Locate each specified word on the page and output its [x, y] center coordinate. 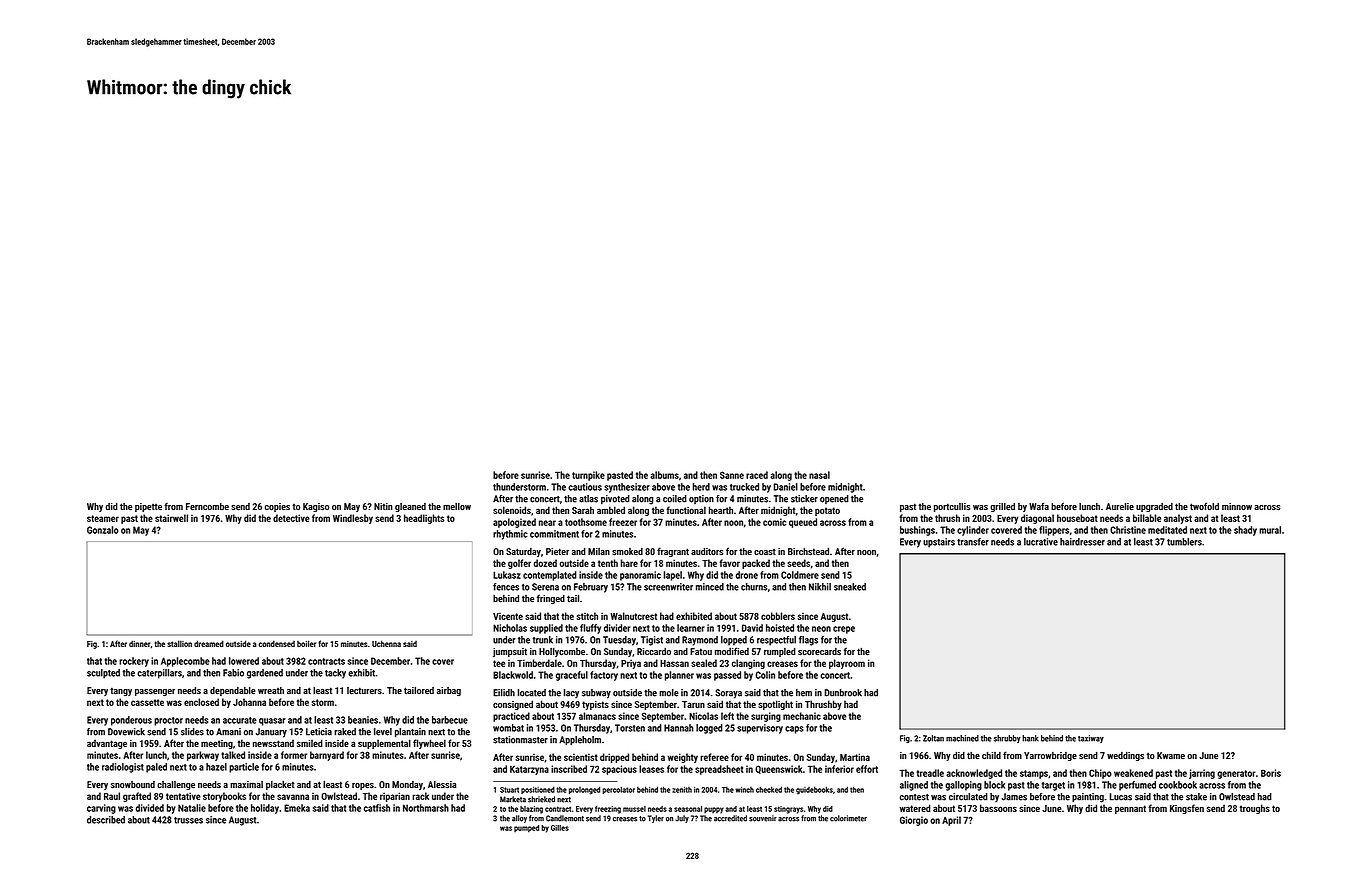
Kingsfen [1187, 809]
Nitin [383, 506]
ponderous [131, 721]
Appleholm [580, 741]
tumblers [1184, 542]
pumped [526, 829]
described [106, 820]
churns [754, 587]
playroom [847, 664]
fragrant [673, 552]
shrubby [1007, 739]
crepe [844, 630]
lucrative [1041, 542]
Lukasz [507, 575]
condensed [276, 643]
